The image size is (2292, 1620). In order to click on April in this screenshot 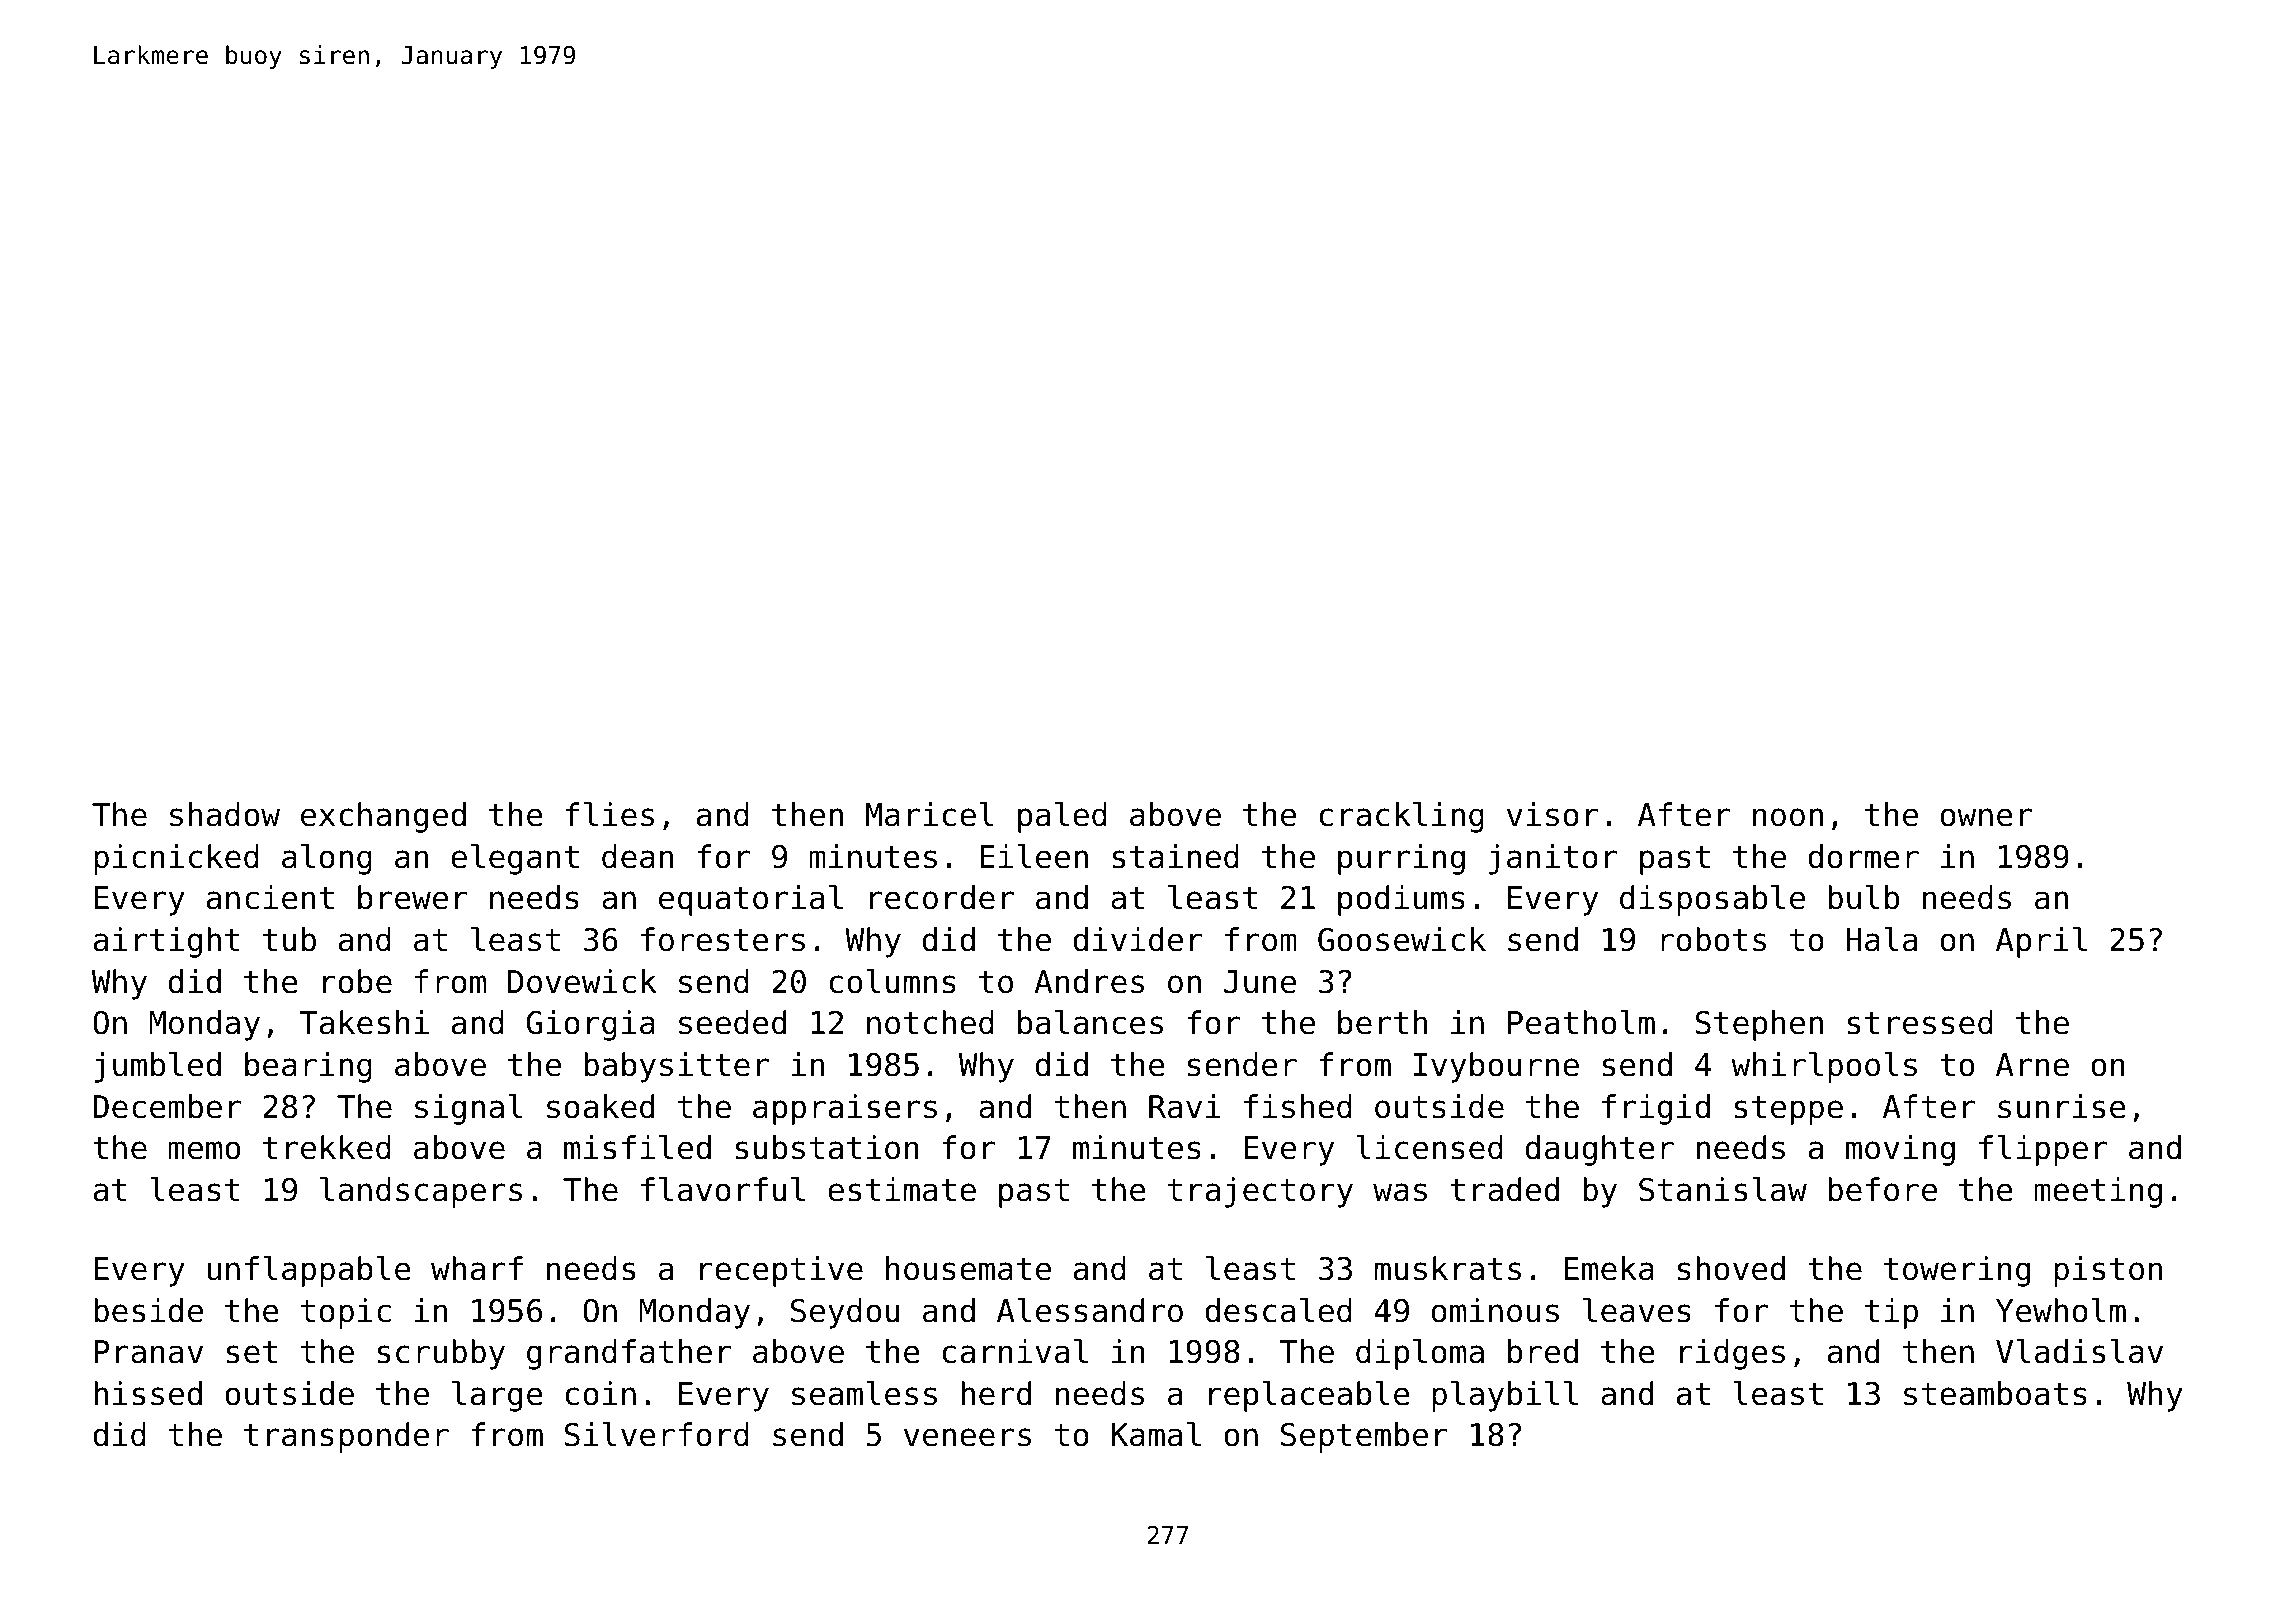, I will do `click(2041, 942)`.
